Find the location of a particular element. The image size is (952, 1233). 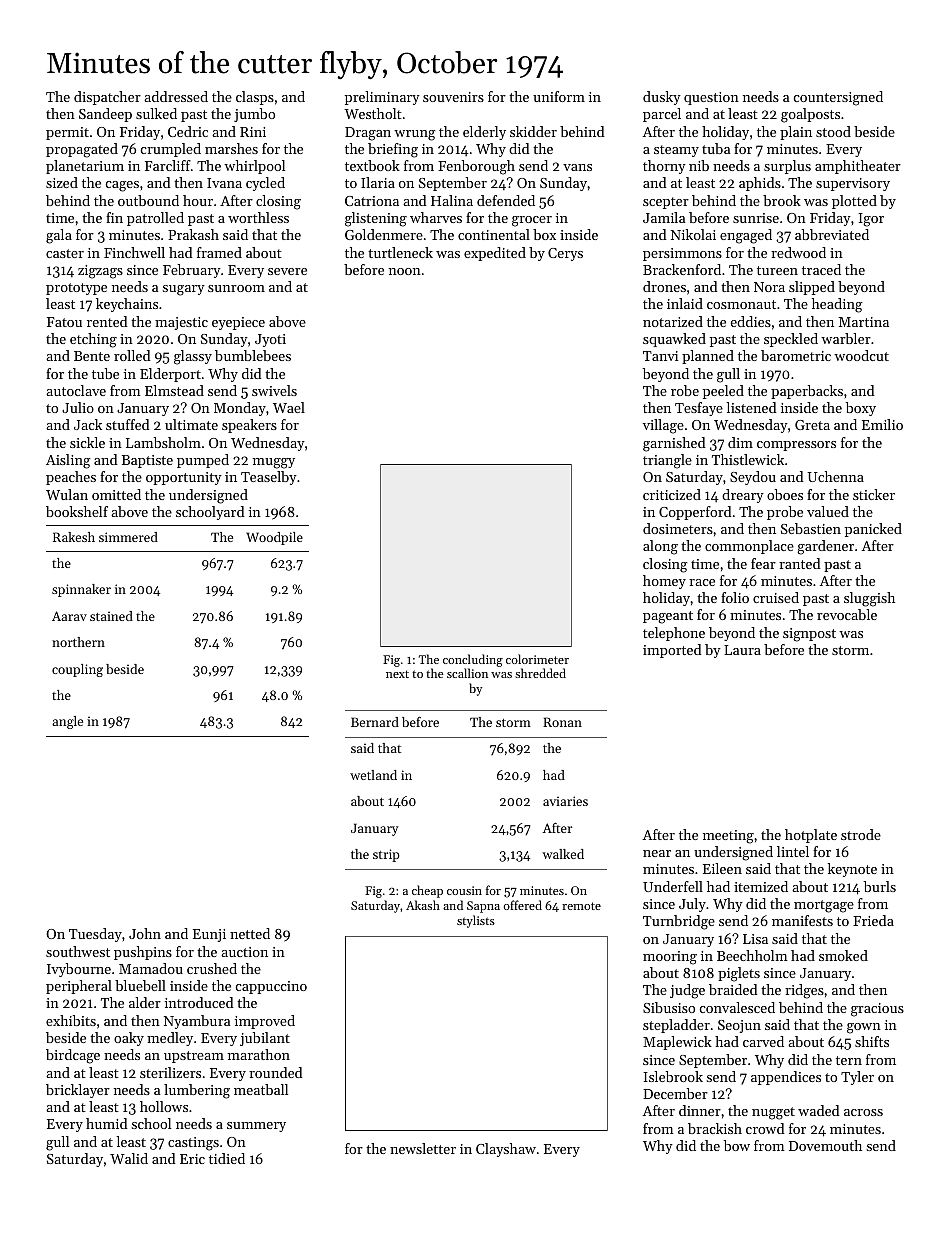

sized is located at coordinates (62, 182).
